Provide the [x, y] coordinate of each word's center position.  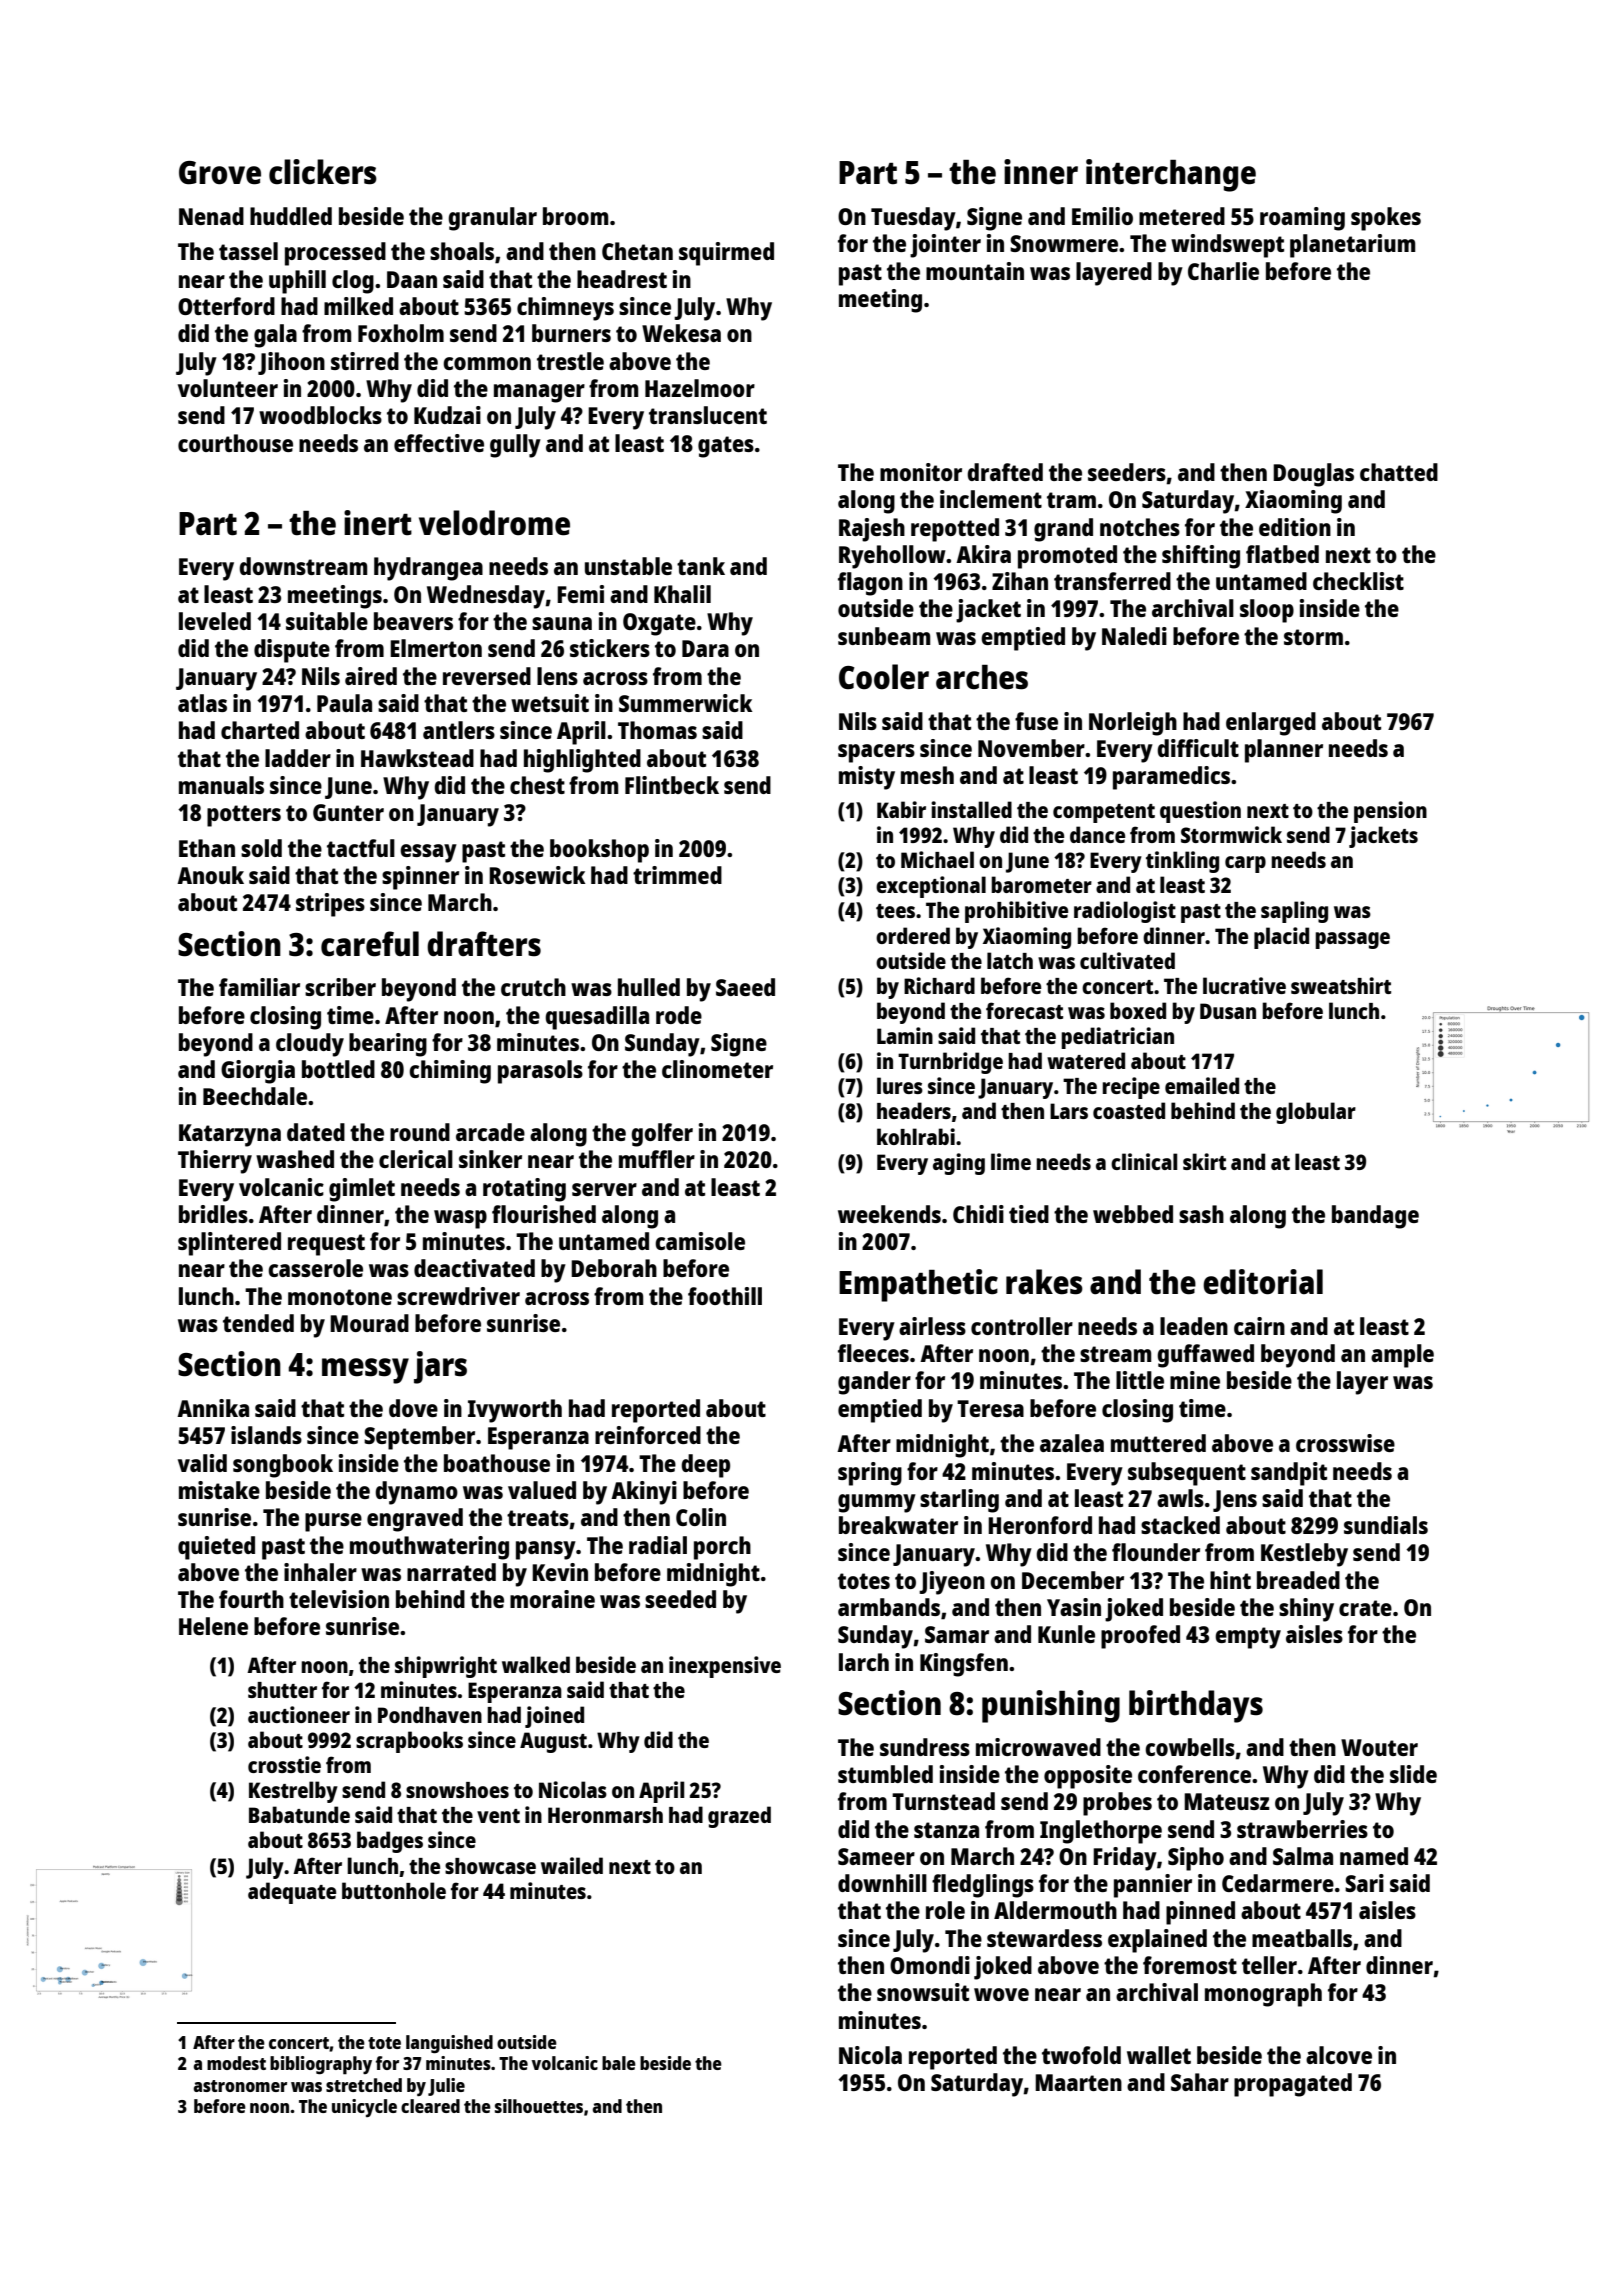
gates [726, 447]
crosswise [1345, 1443]
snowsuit [923, 1992]
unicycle [364, 2108]
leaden [1194, 1326]
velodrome [494, 523]
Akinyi [644, 1493]
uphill [297, 282]
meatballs [1302, 1938]
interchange [1171, 175]
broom [576, 216]
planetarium [1353, 246]
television [339, 1599]
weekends [889, 1214]
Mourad [369, 1323]
